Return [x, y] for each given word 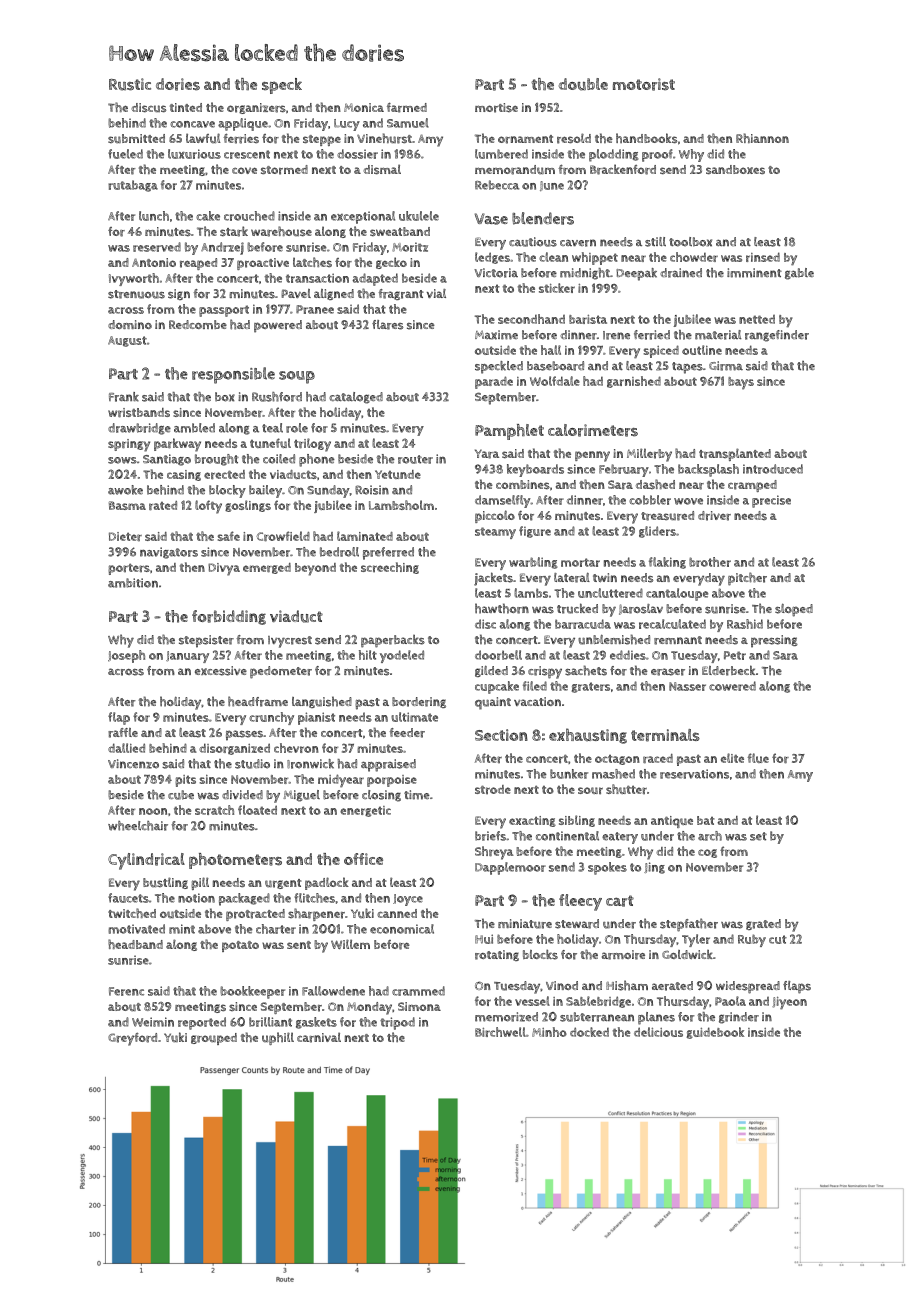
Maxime [496, 335]
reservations [694, 774]
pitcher [747, 579]
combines [523, 484]
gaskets [316, 1023]
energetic [365, 811]
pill [200, 883]
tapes [687, 368]
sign [179, 294]
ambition [133, 583]
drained [681, 273]
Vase [491, 219]
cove [244, 170]
